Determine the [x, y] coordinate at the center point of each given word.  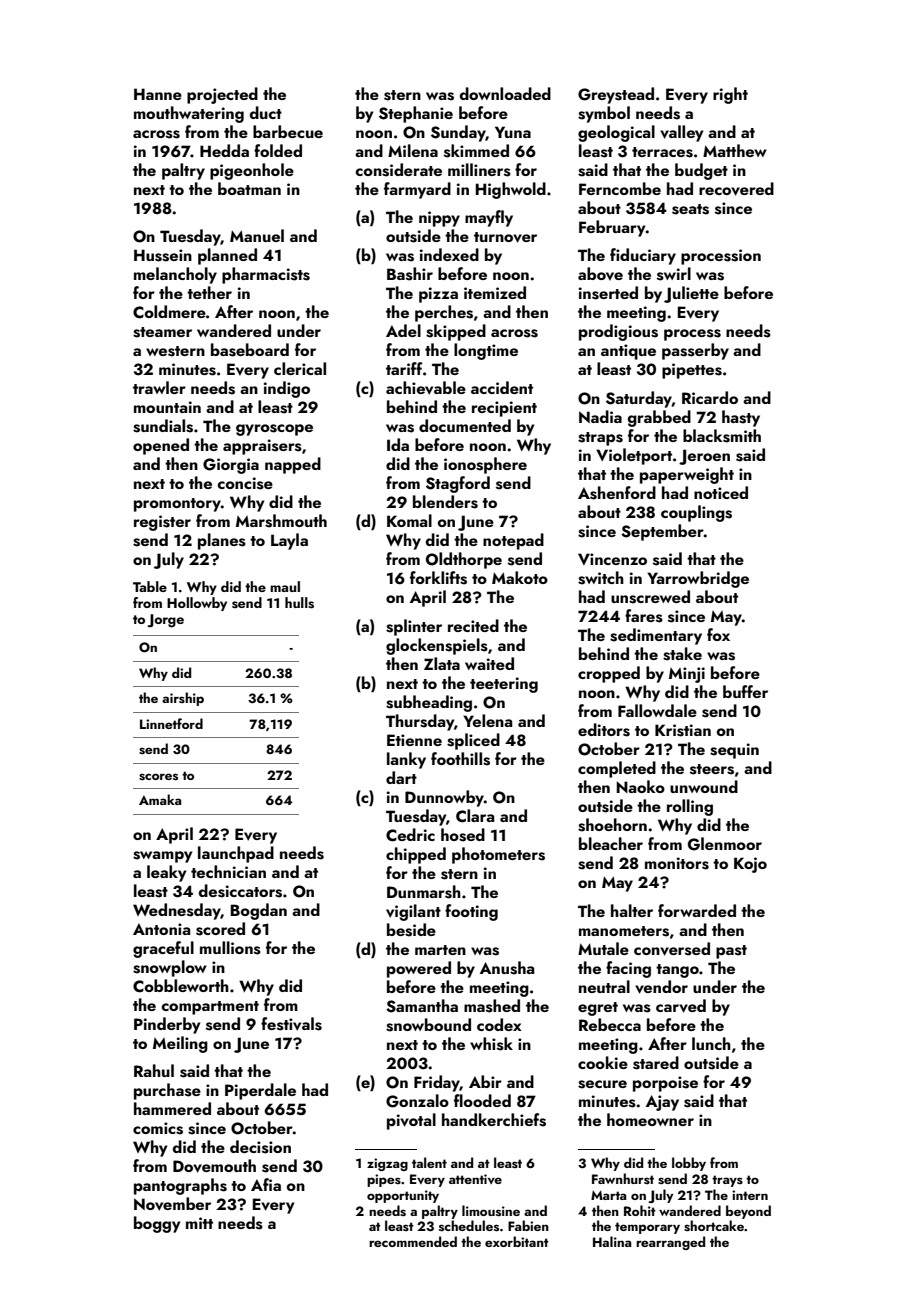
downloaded [505, 93]
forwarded [697, 910]
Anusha [507, 968]
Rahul [154, 1070]
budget [701, 171]
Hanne [158, 94]
